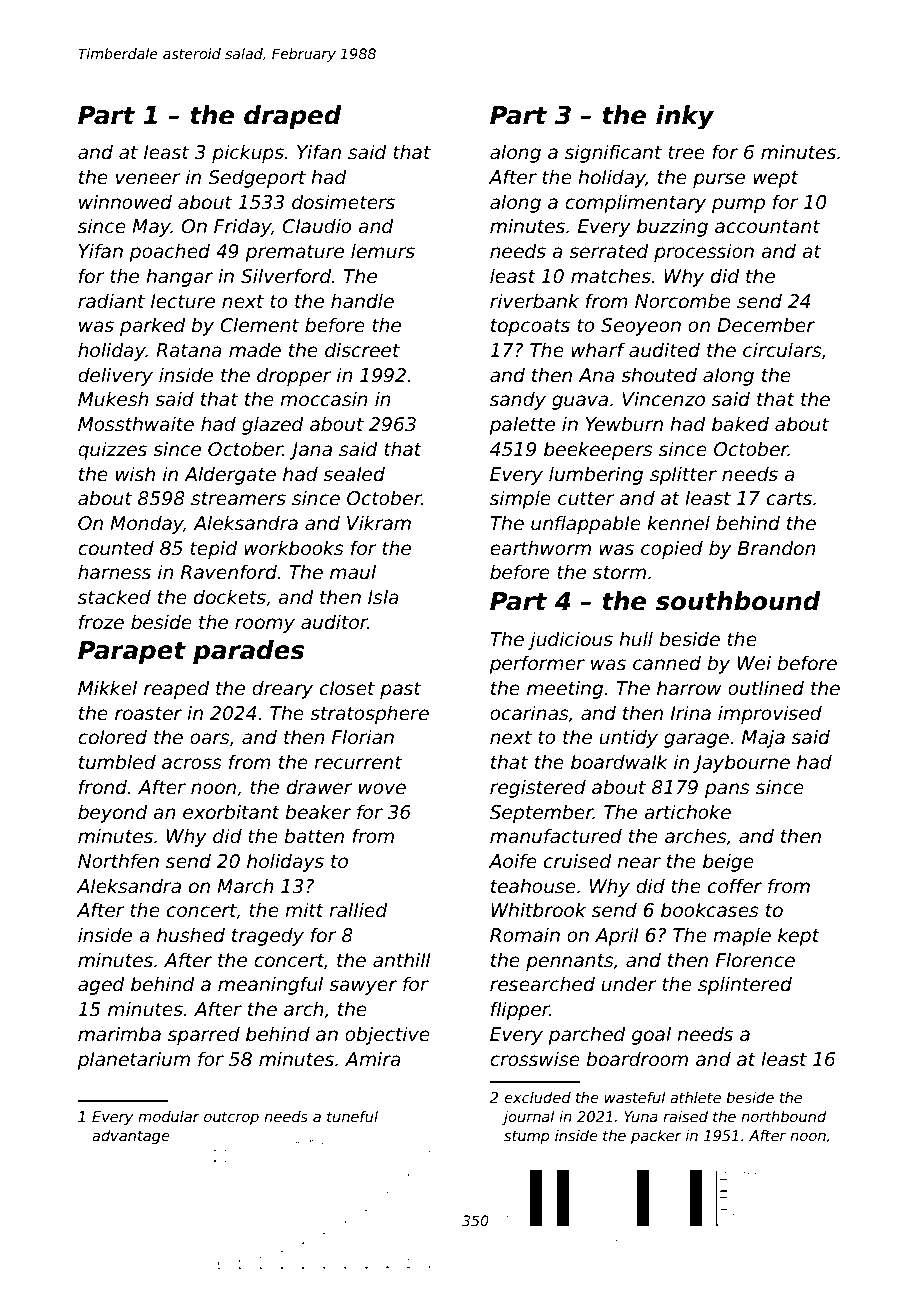  Describe the element at coordinates (776, 179) in the image. I see `wept` at that location.
